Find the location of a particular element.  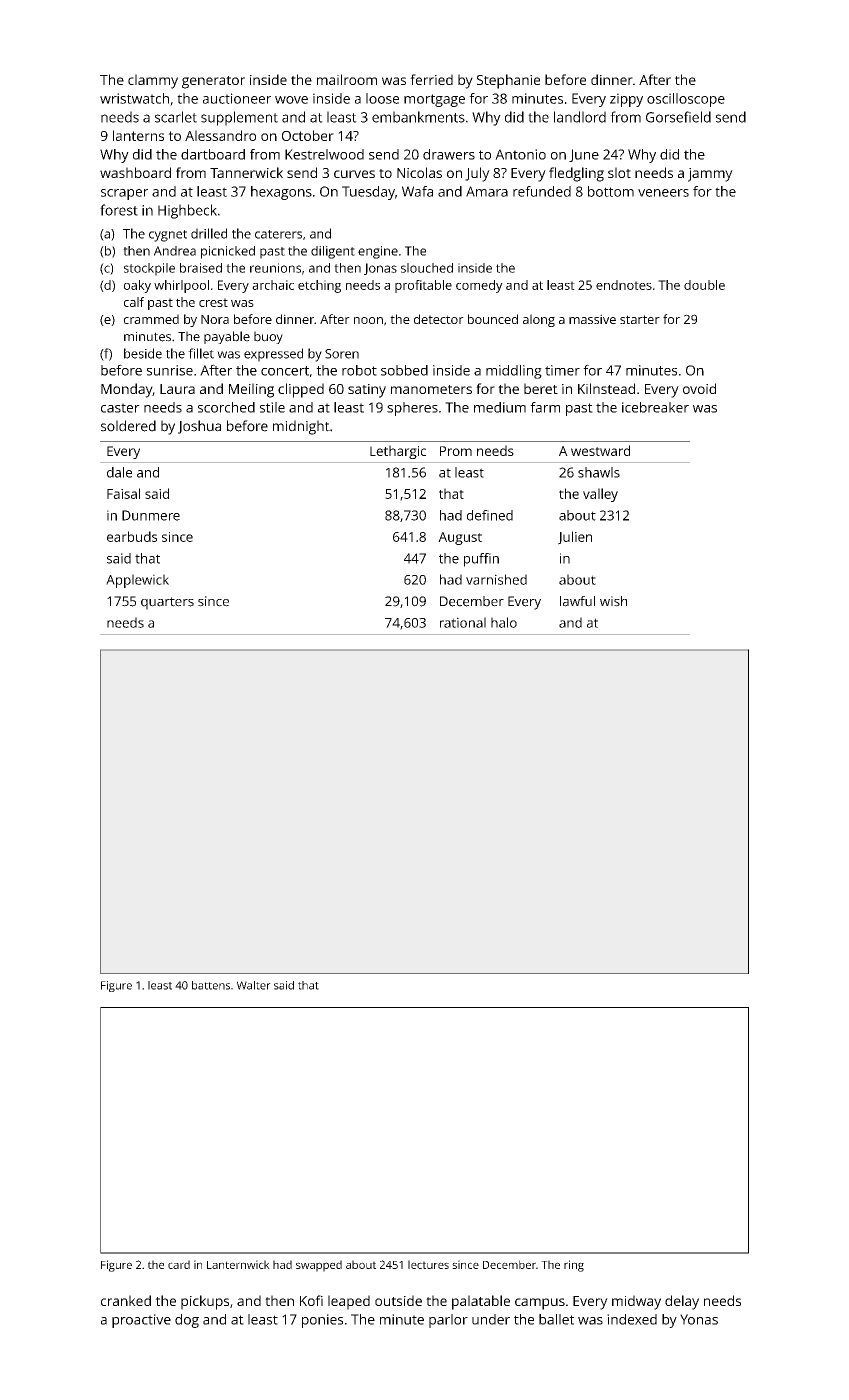

zippy is located at coordinates (626, 100).
